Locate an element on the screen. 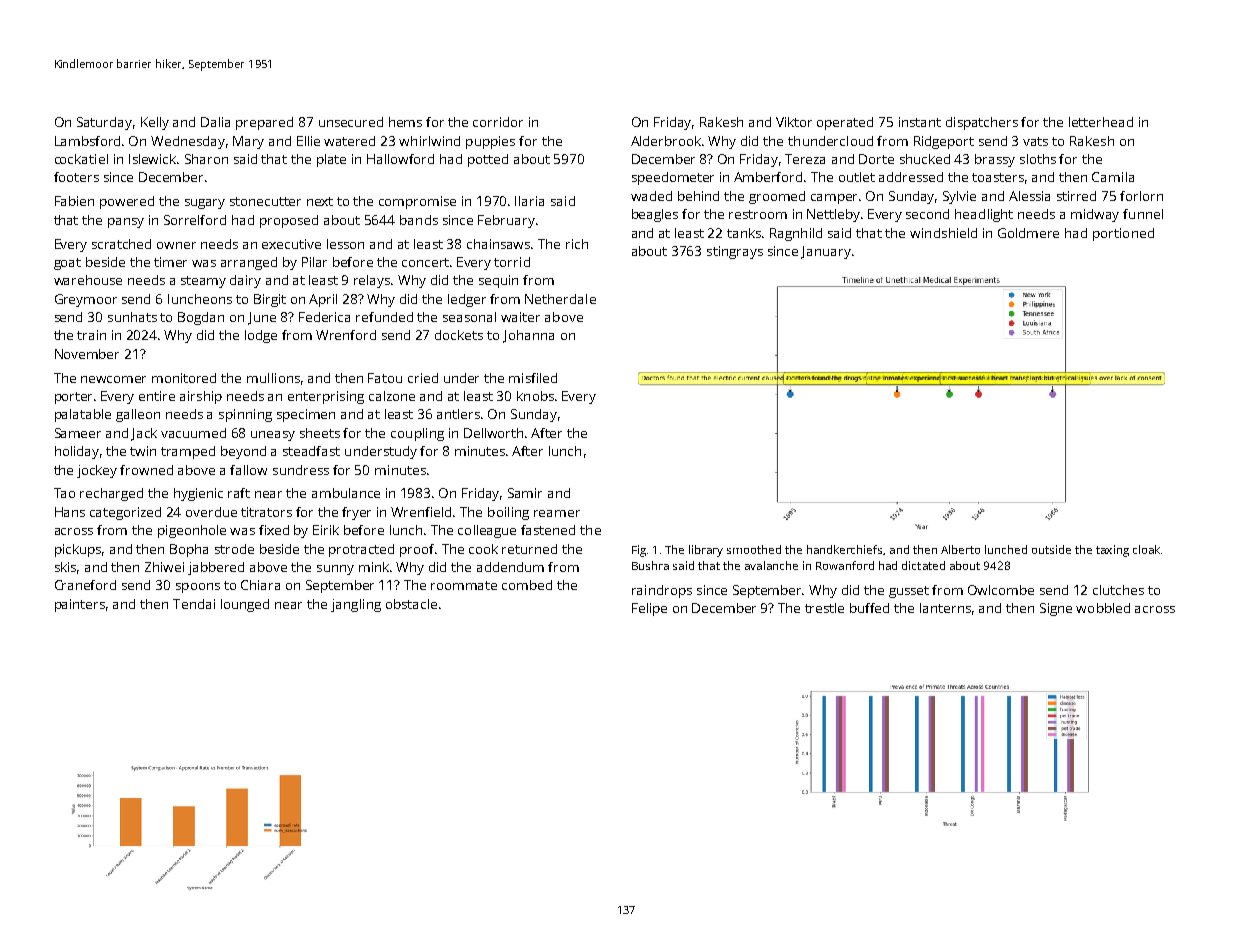 The width and height of the screenshot is (1233, 952). whirlwind is located at coordinates (429, 141).
